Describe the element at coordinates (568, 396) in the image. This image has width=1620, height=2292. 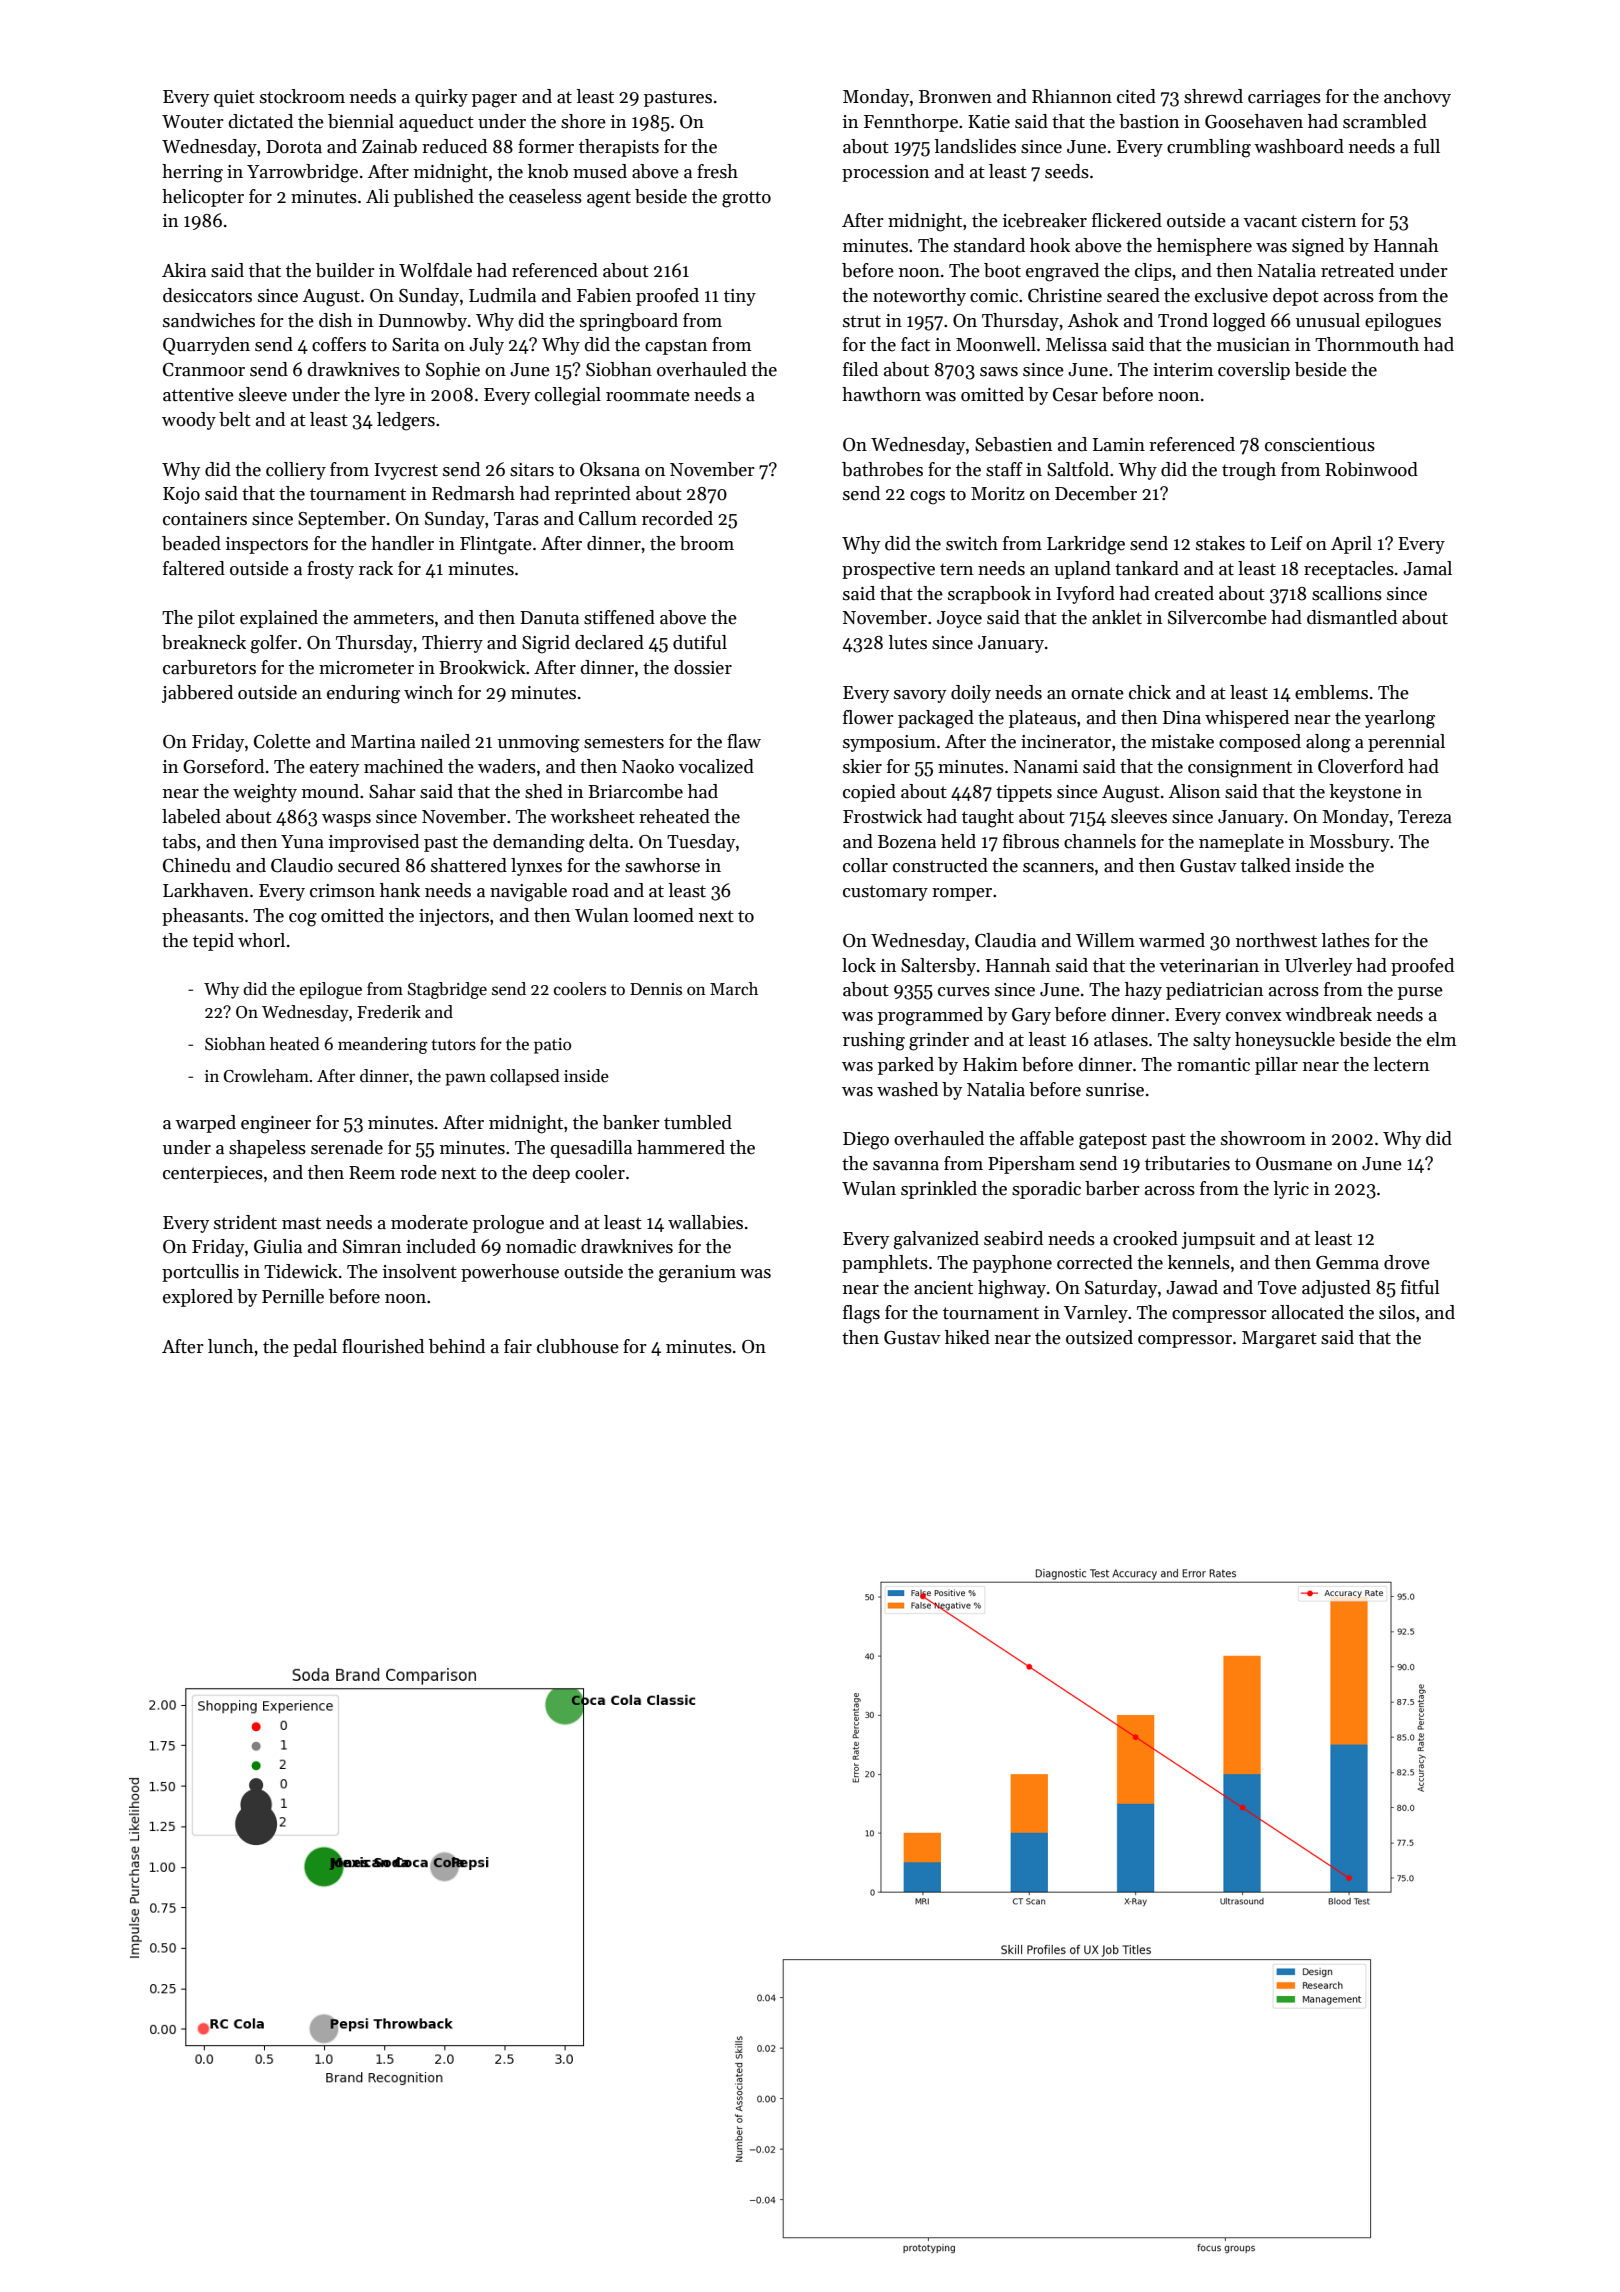
I see `collegial` at that location.
